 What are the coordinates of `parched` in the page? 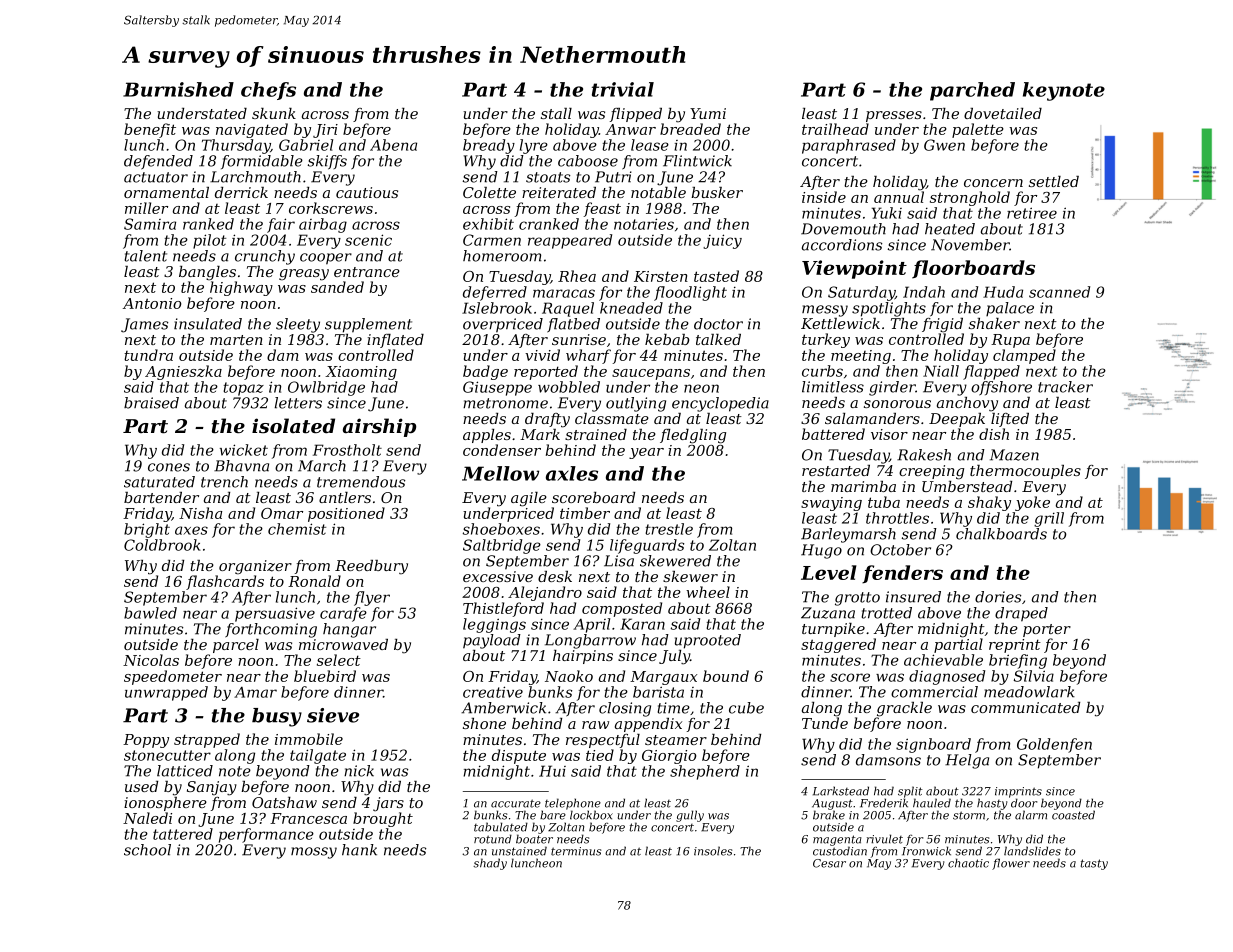 It's located at (972, 91).
